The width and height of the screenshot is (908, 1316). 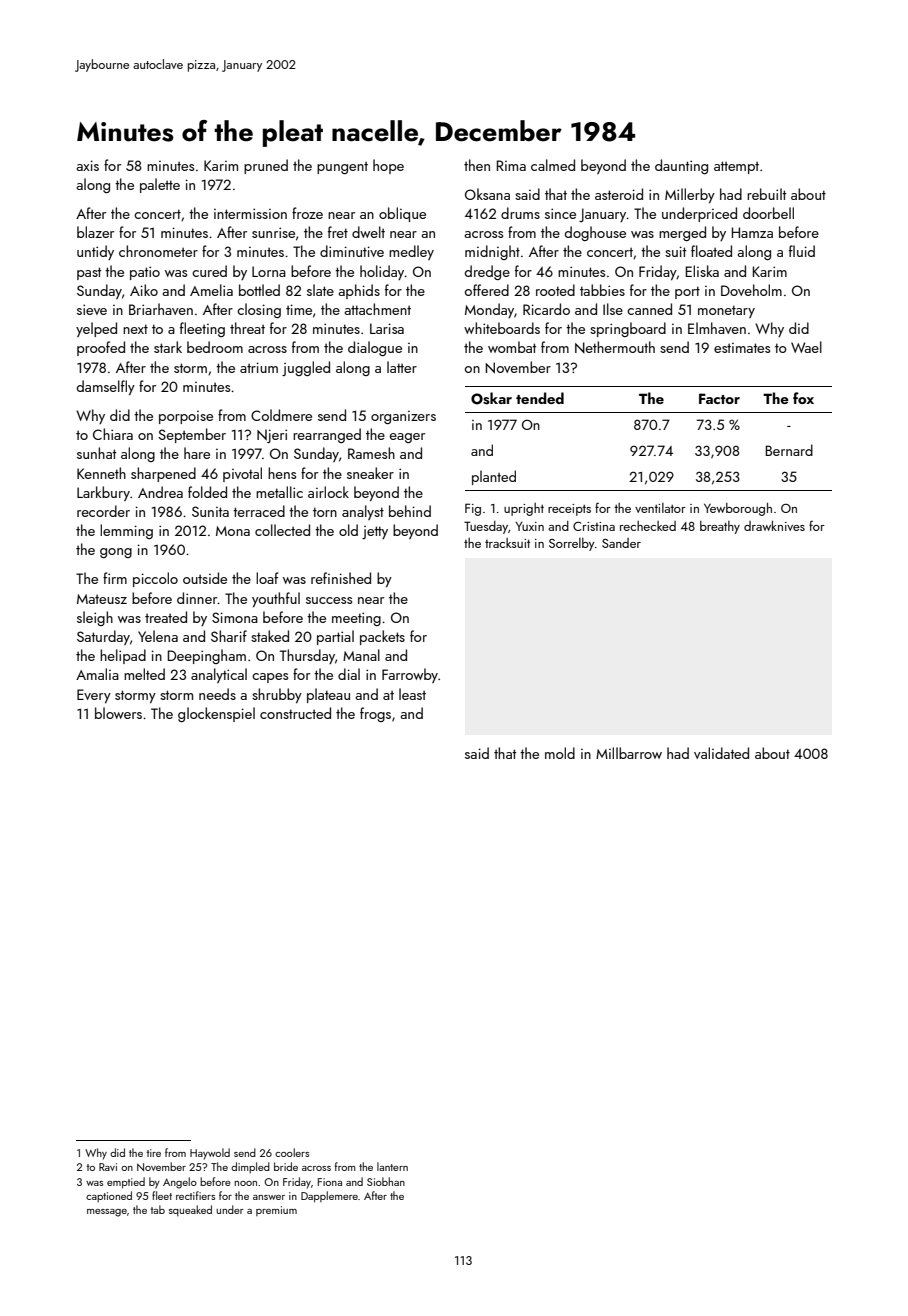 I want to click on frogs, so click(x=375, y=714).
